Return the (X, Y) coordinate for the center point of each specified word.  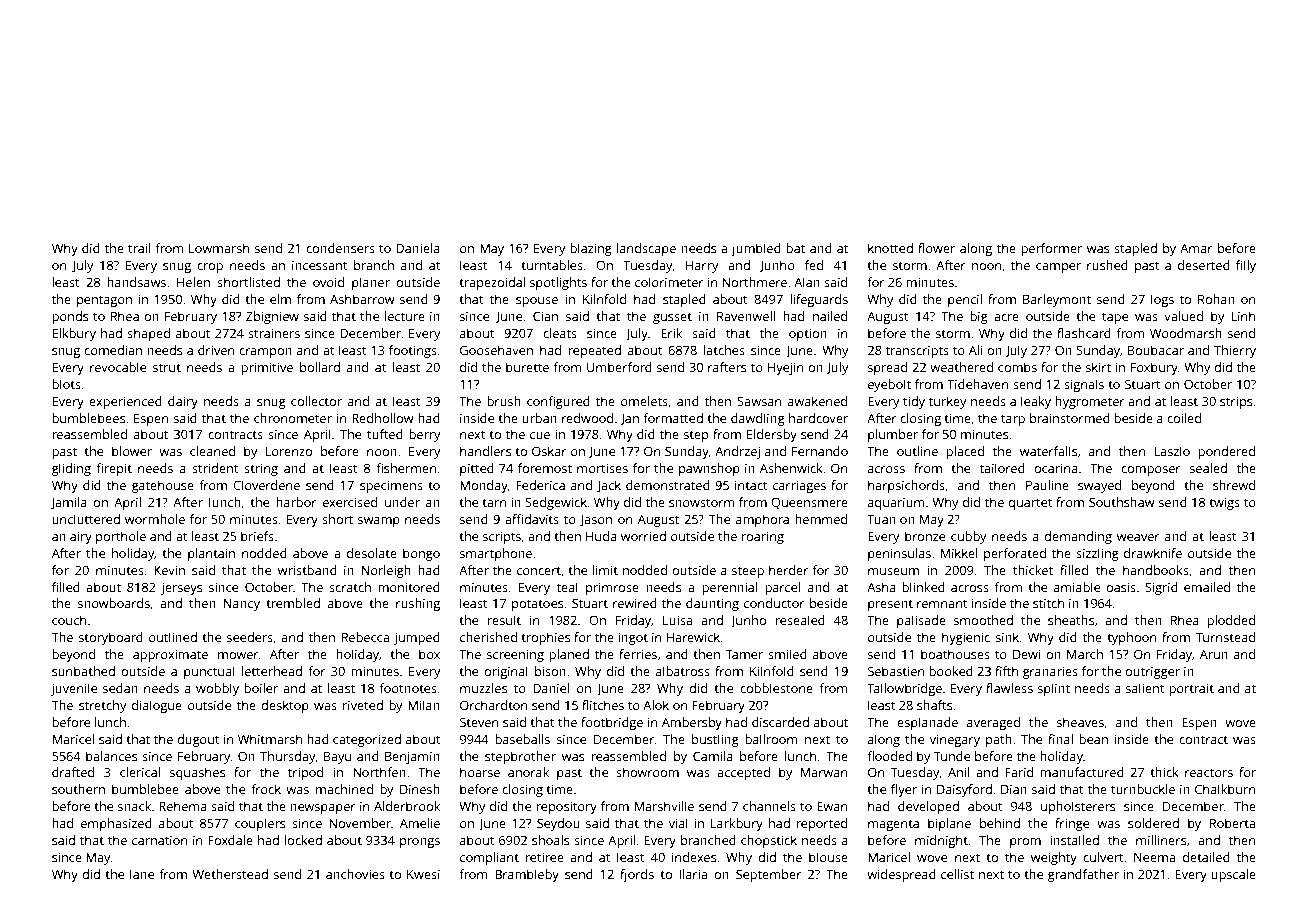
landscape (646, 249)
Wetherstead (230, 874)
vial (678, 823)
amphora (762, 520)
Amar (1196, 248)
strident (215, 468)
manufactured (1082, 772)
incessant (320, 265)
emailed (1207, 587)
